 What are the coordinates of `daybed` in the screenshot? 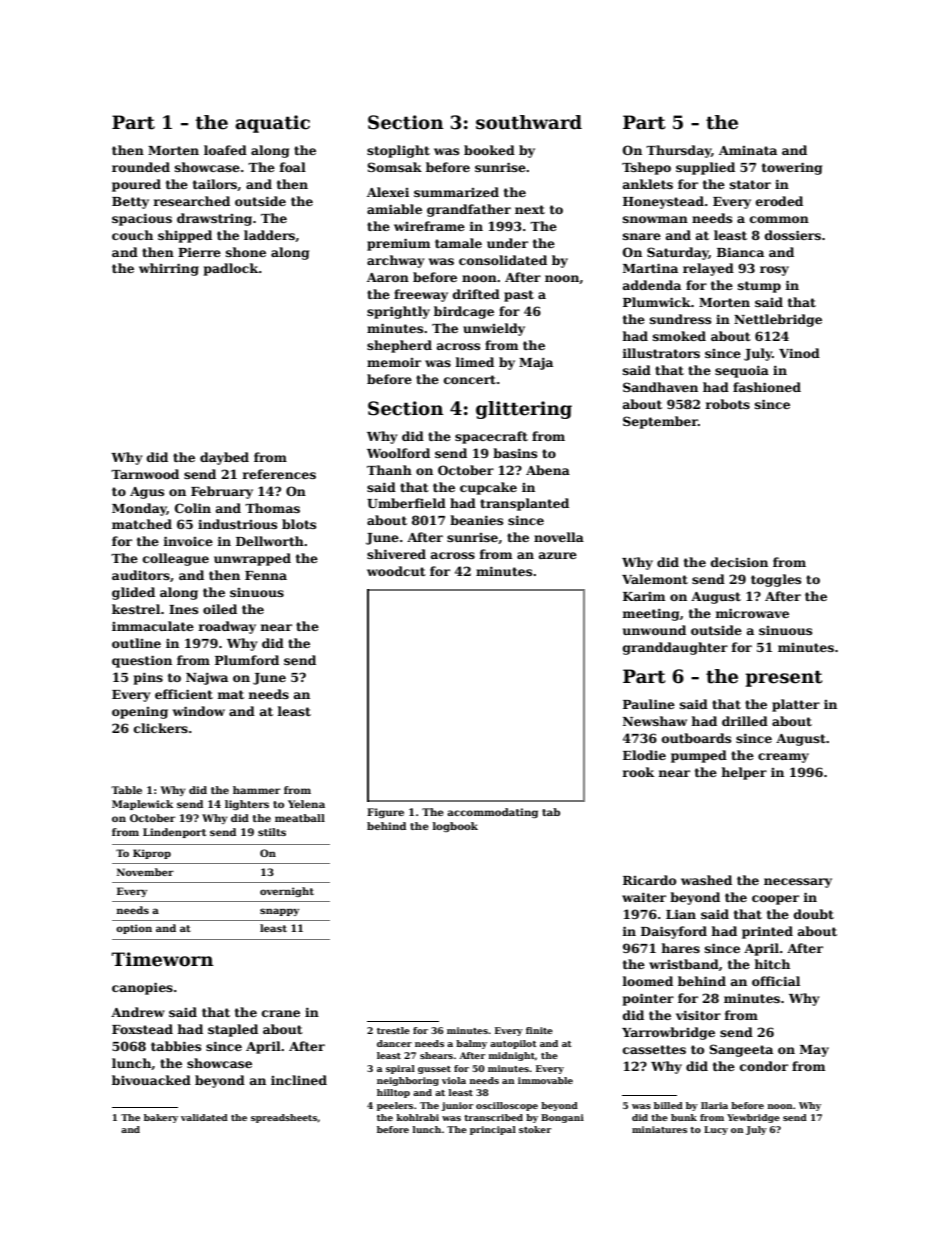 It's located at (224, 458).
